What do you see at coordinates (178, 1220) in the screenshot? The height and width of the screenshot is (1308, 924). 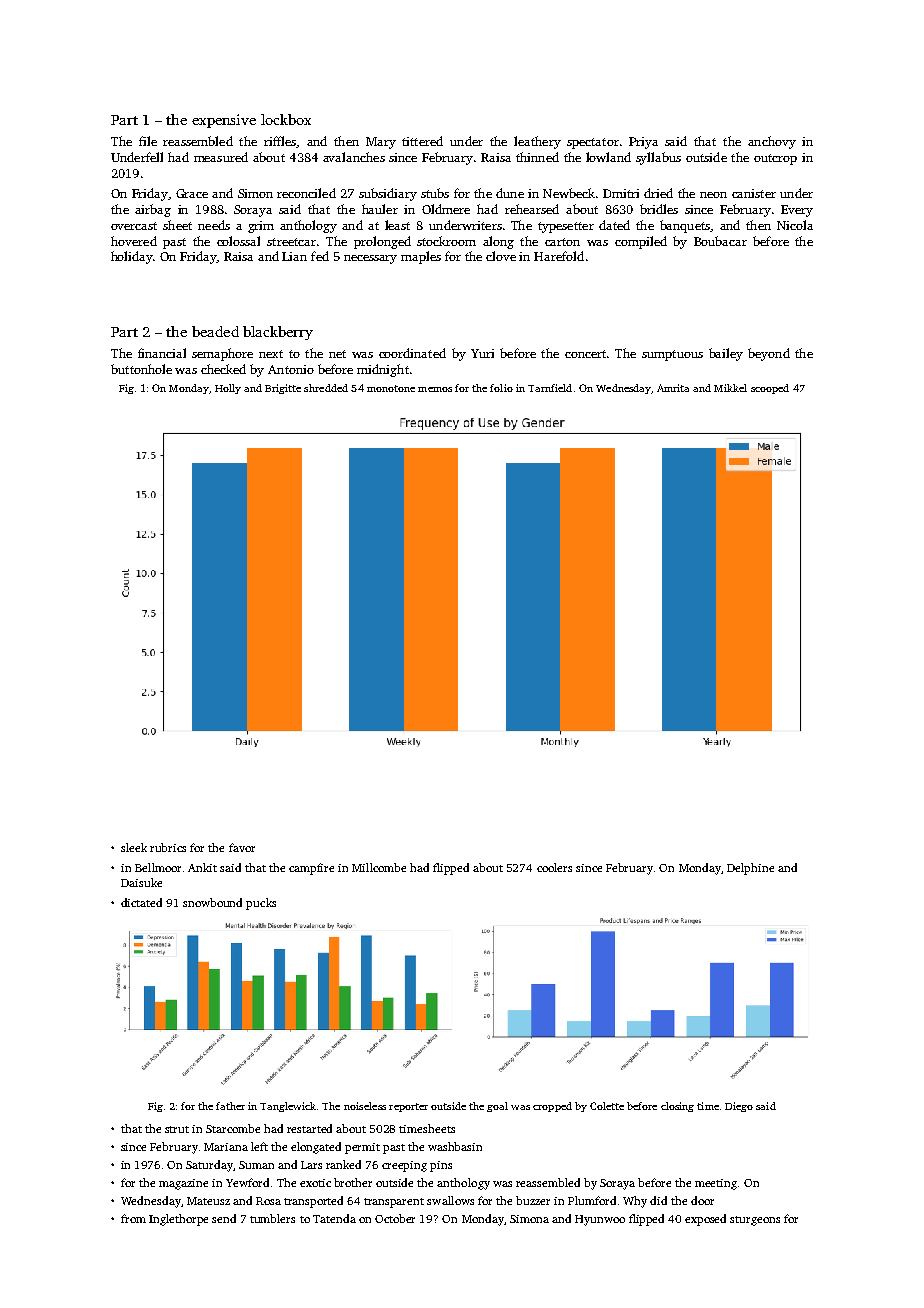 I see `Inglethorpe` at bounding box center [178, 1220].
